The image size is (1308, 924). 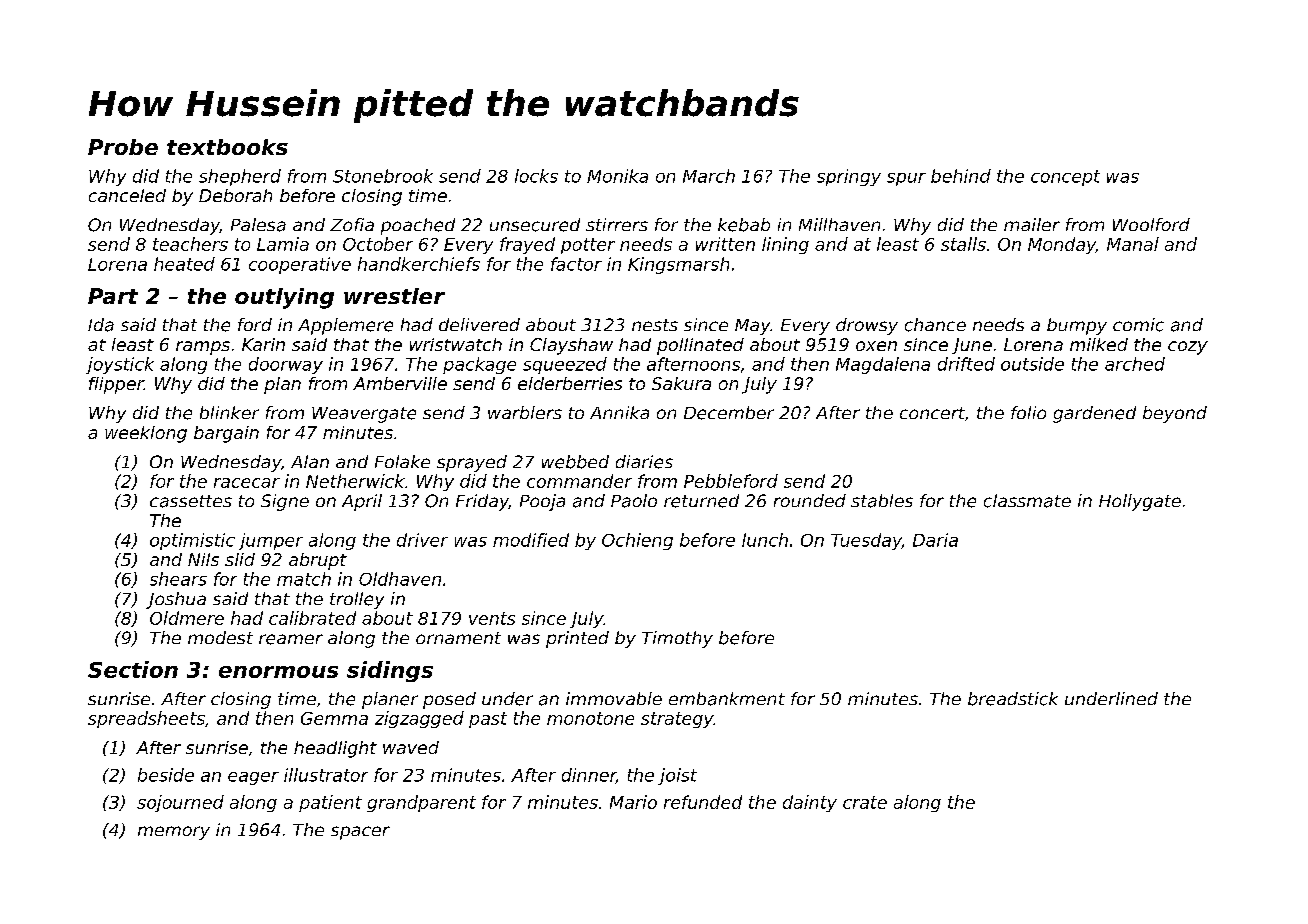 What do you see at coordinates (727, 699) in the image?
I see `embankment` at bounding box center [727, 699].
